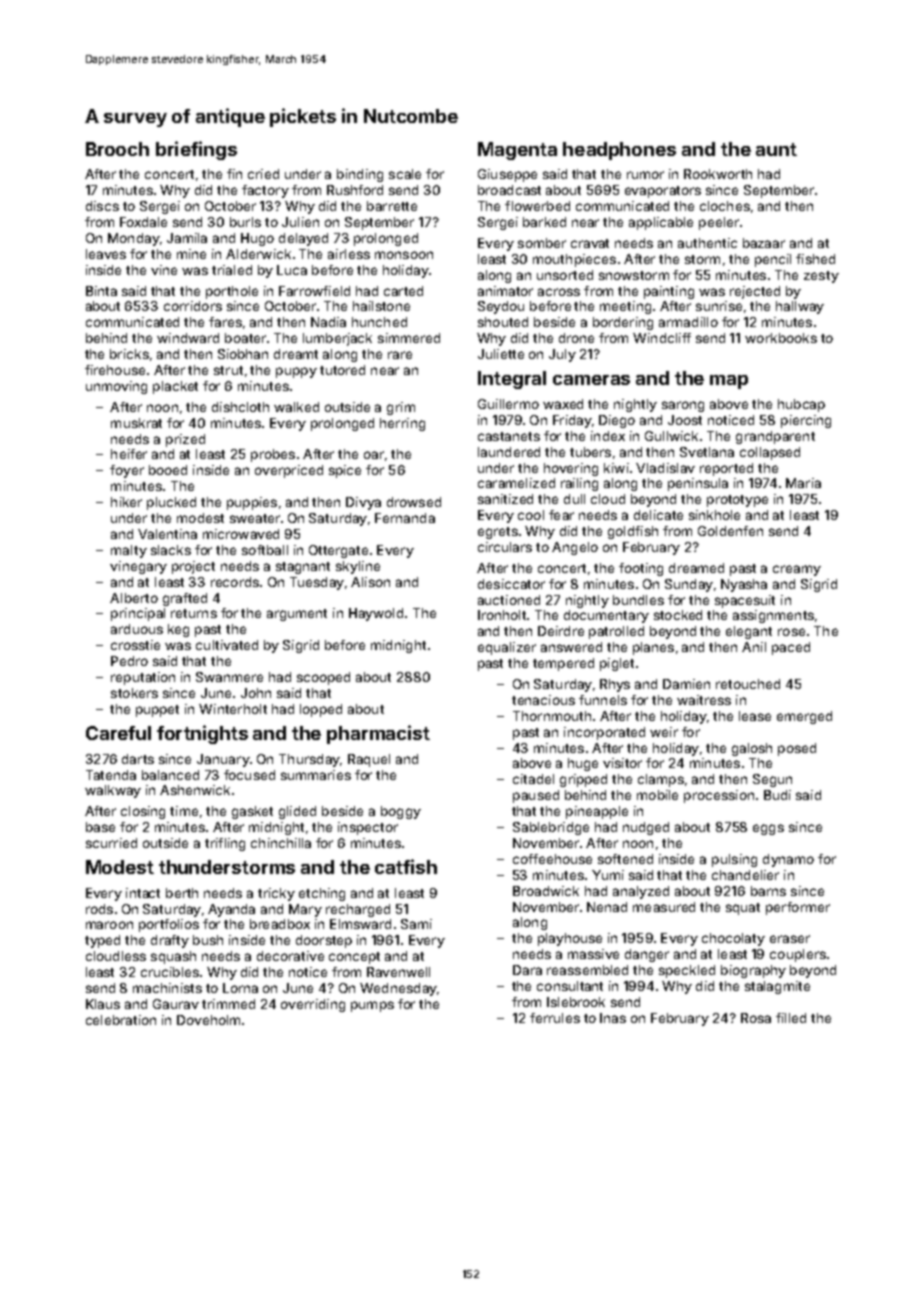 This screenshot has width=924, height=1308. Describe the element at coordinates (815, 259) in the screenshot. I see `fished` at that location.
